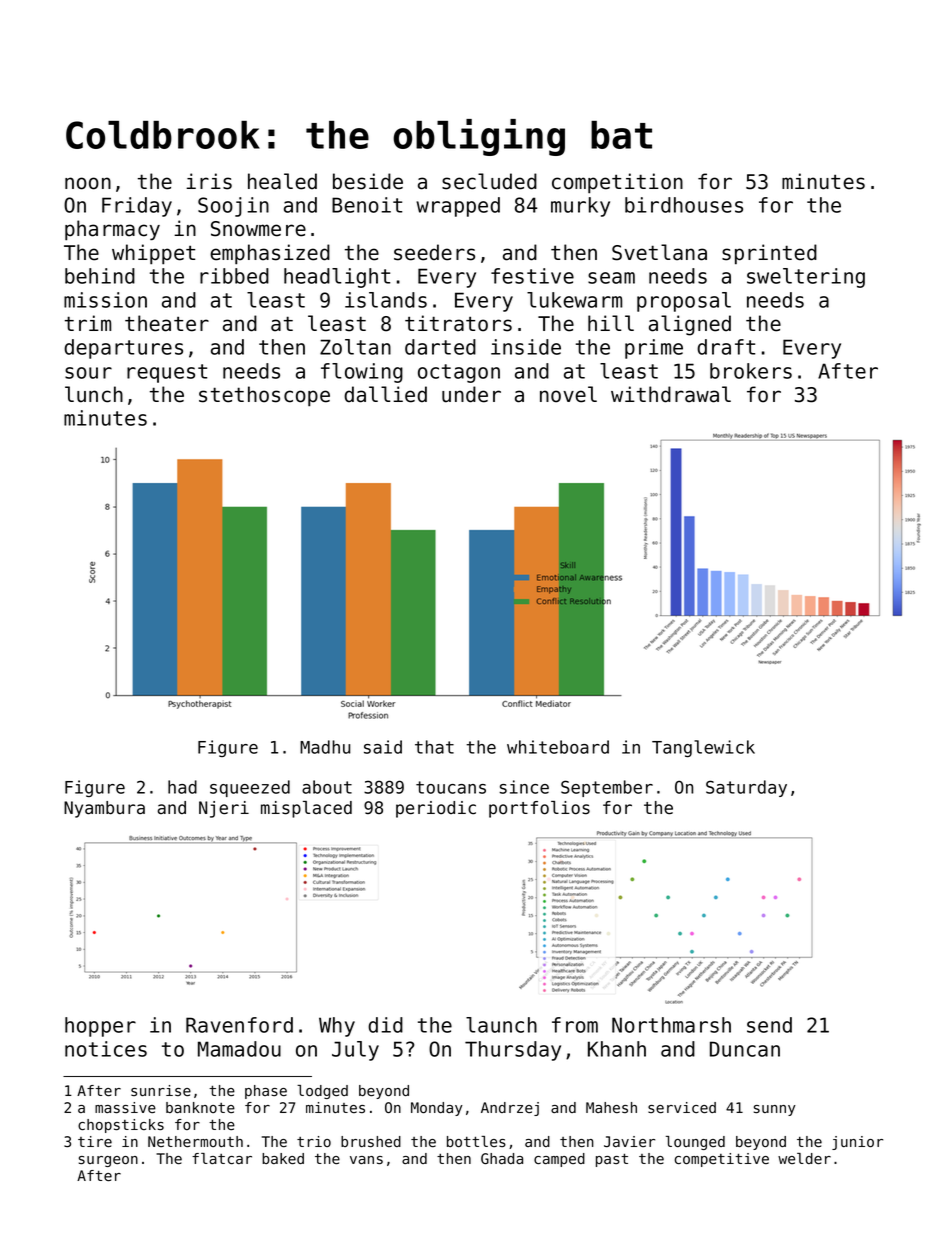 This screenshot has width=952, height=1233. Describe the element at coordinates (471, 394) in the screenshot. I see `under` at that location.
